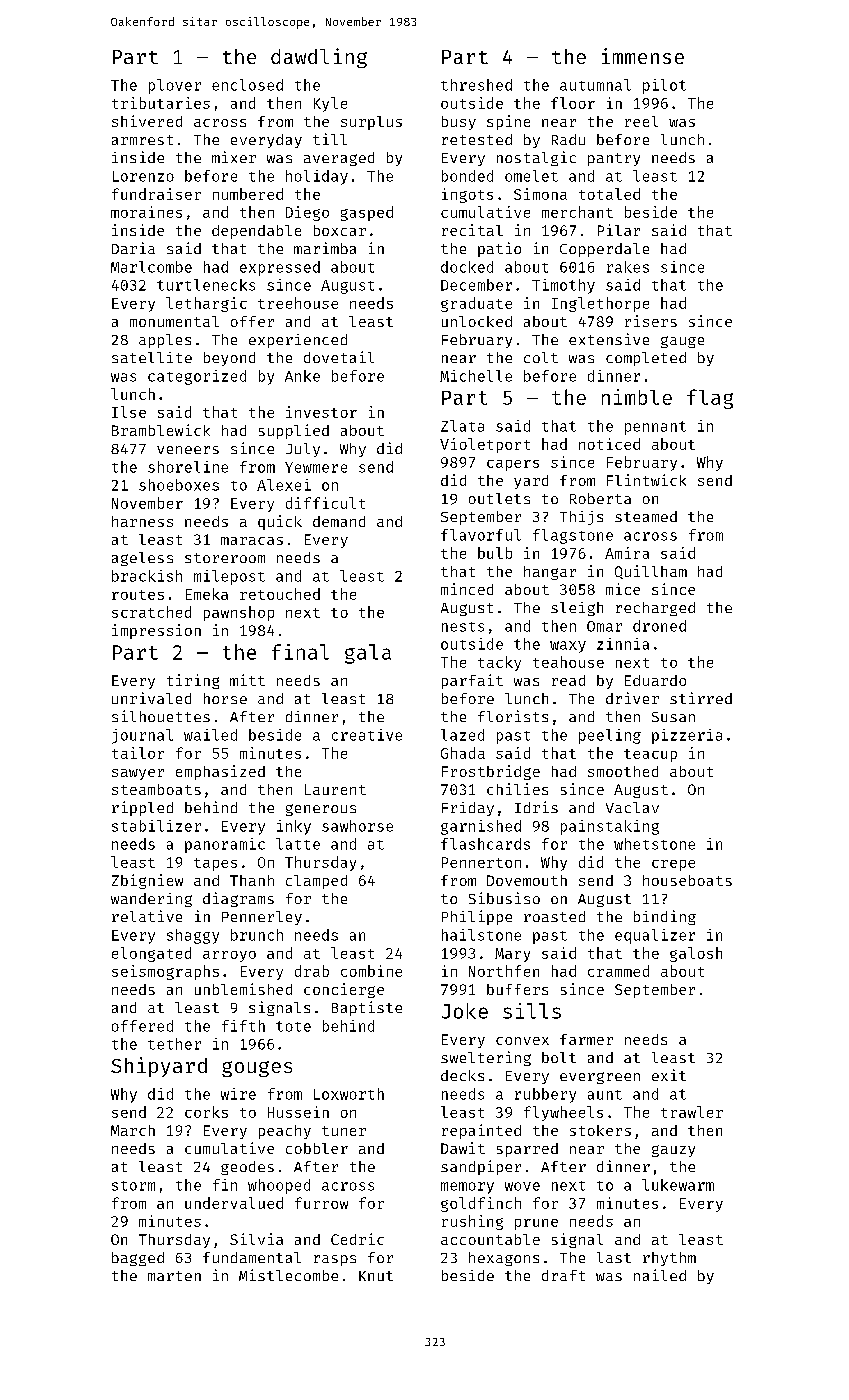 This image has height=1400, width=849. What do you see at coordinates (504, 971) in the image?
I see `Northfen` at bounding box center [504, 971].
